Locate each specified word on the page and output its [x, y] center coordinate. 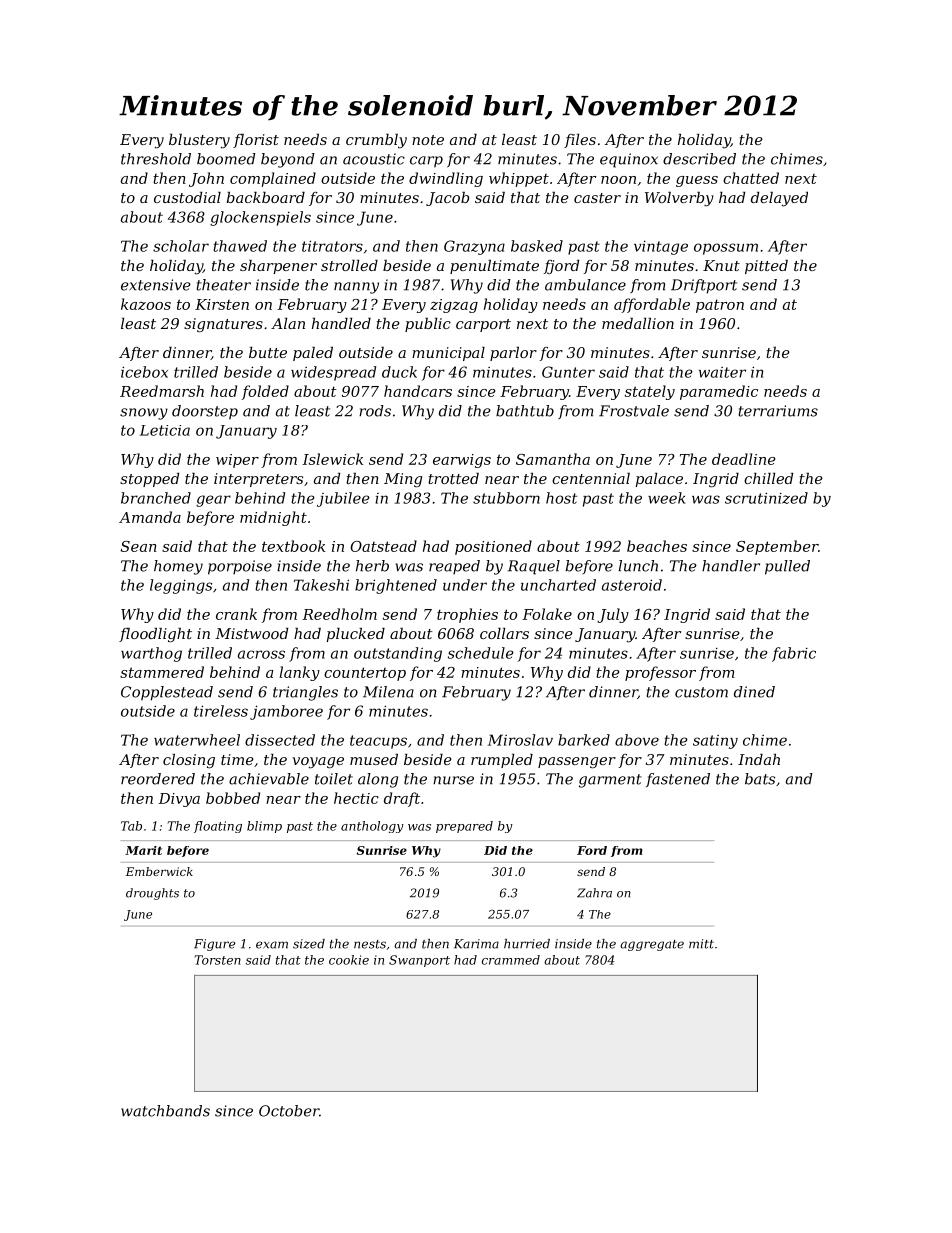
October [289, 1111]
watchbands [165, 1111]
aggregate [652, 945]
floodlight [155, 635]
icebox [144, 372]
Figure [214, 945]
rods [375, 411]
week [667, 498]
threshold [156, 159]
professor [660, 673]
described [699, 159]
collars [504, 633]
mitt [701, 944]
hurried [527, 944]
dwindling [446, 179]
